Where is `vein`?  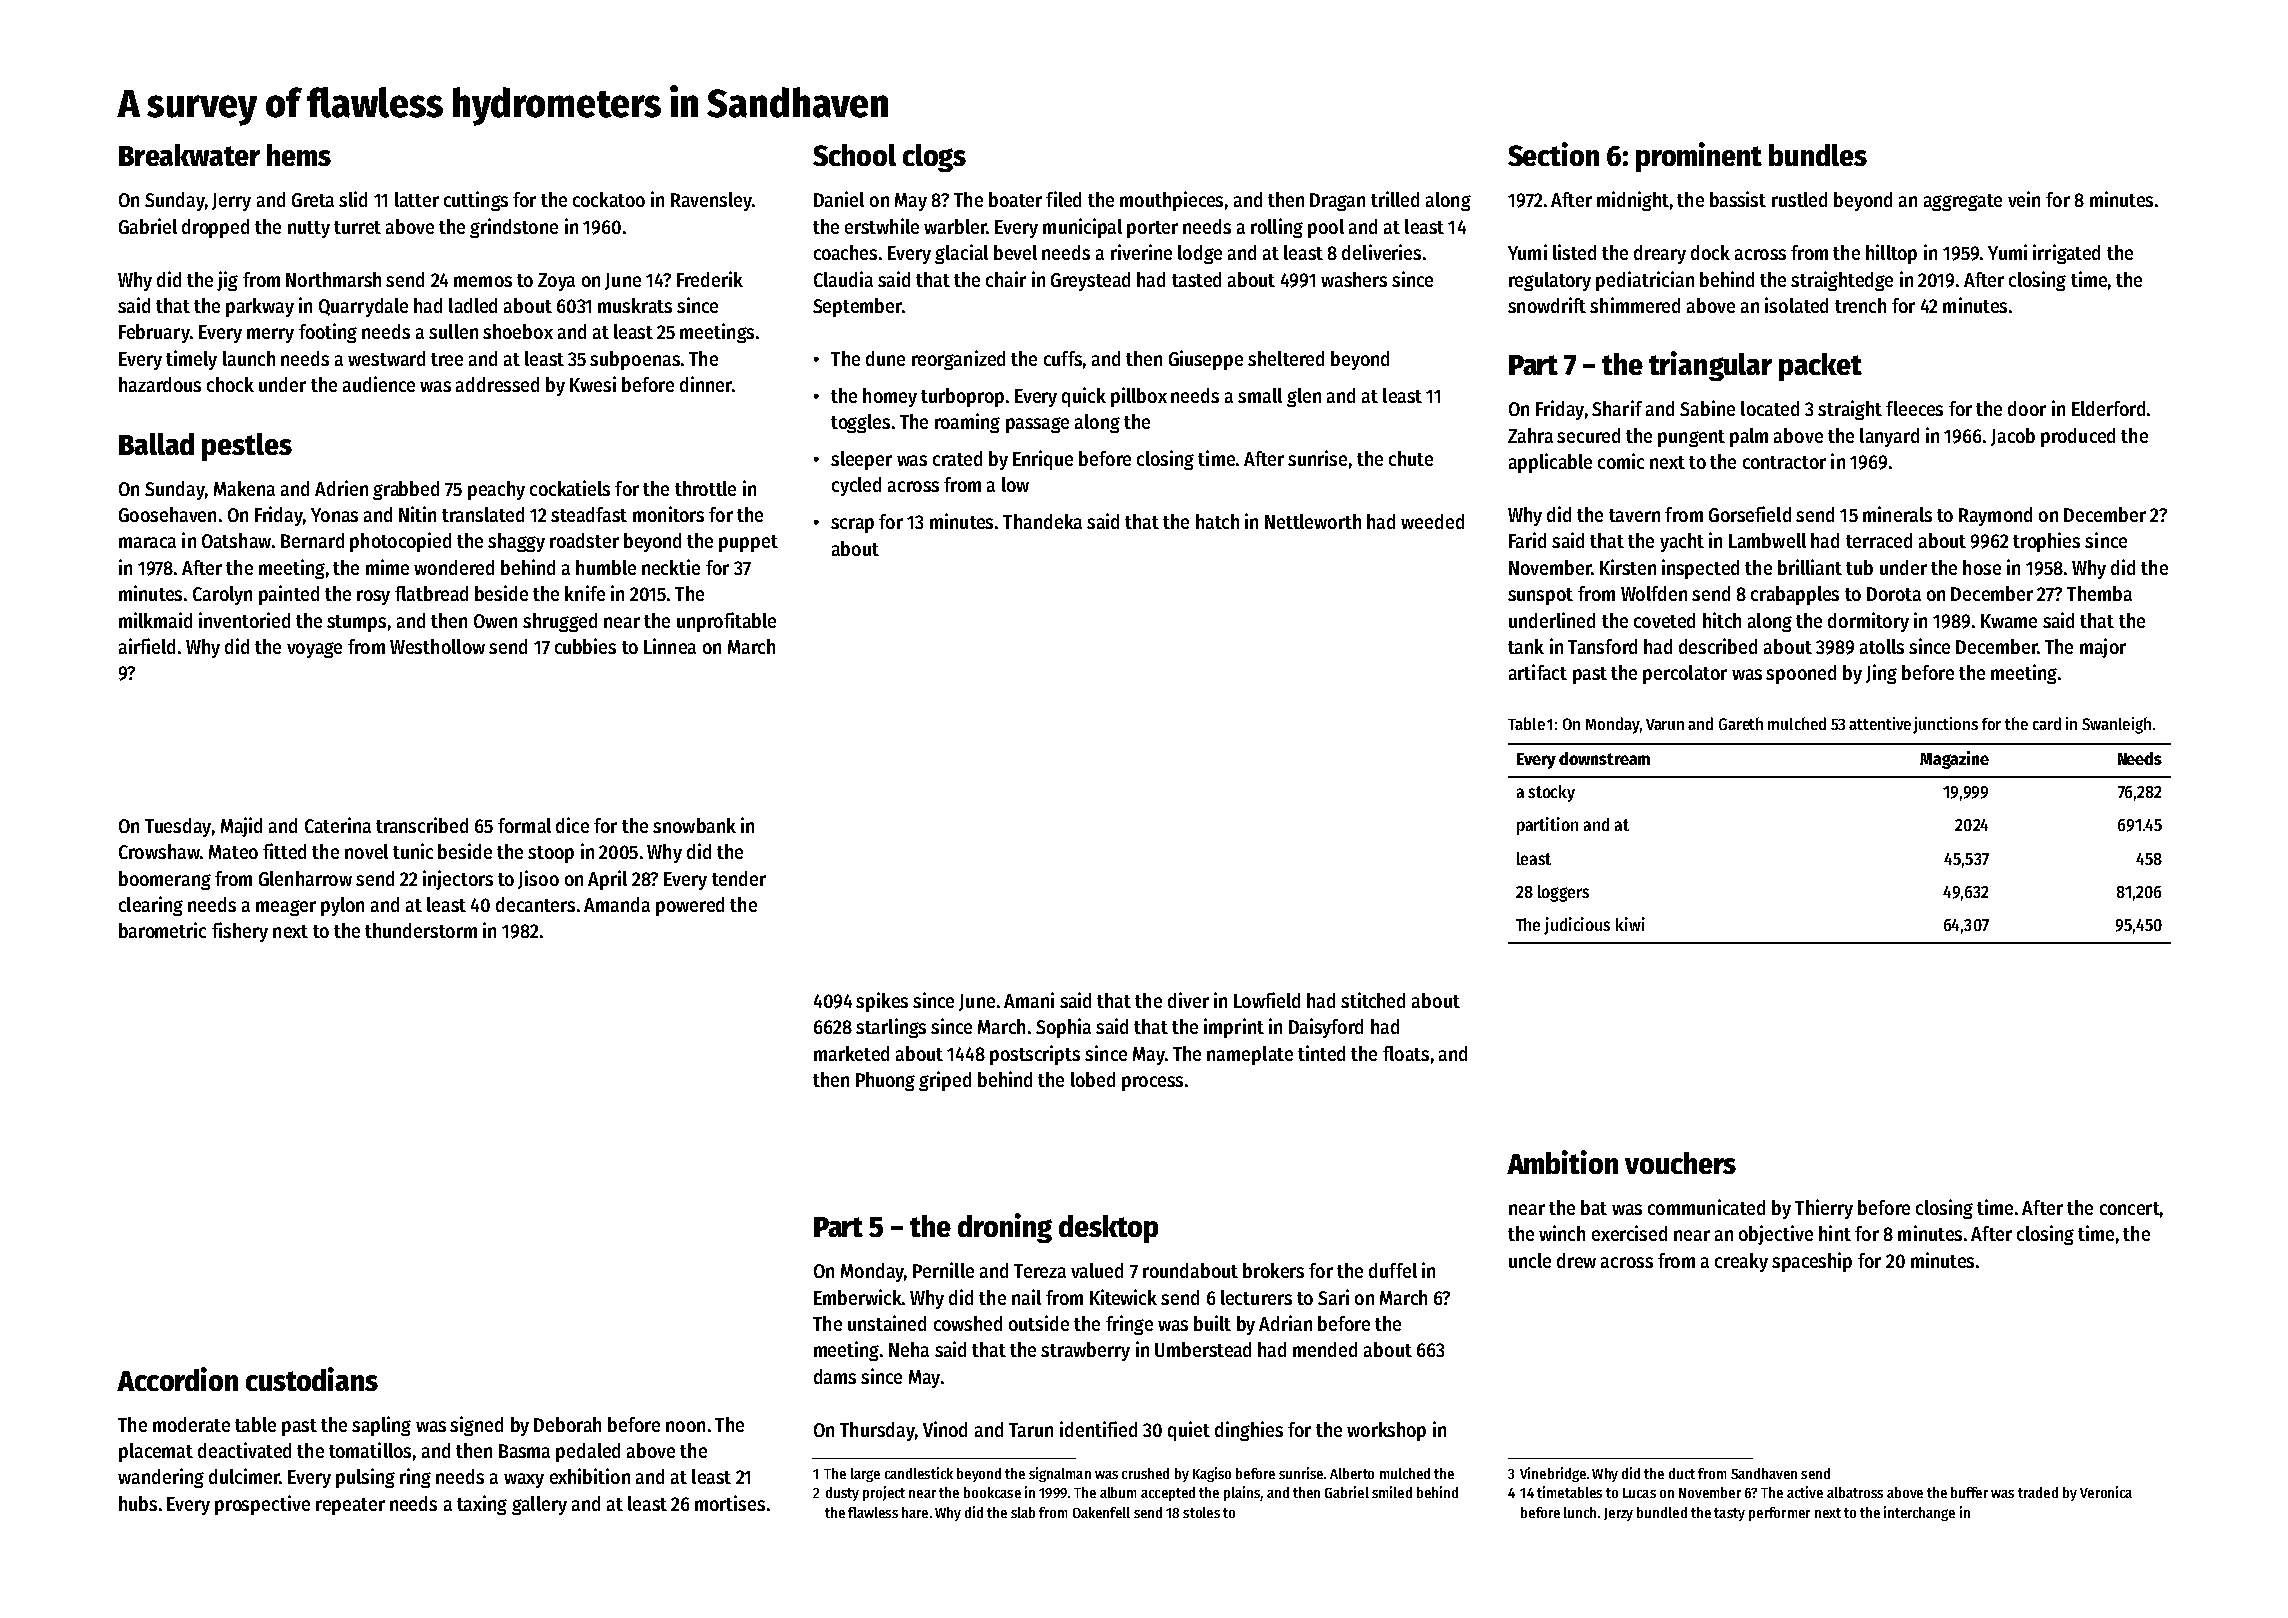
vein is located at coordinates (2024, 199).
